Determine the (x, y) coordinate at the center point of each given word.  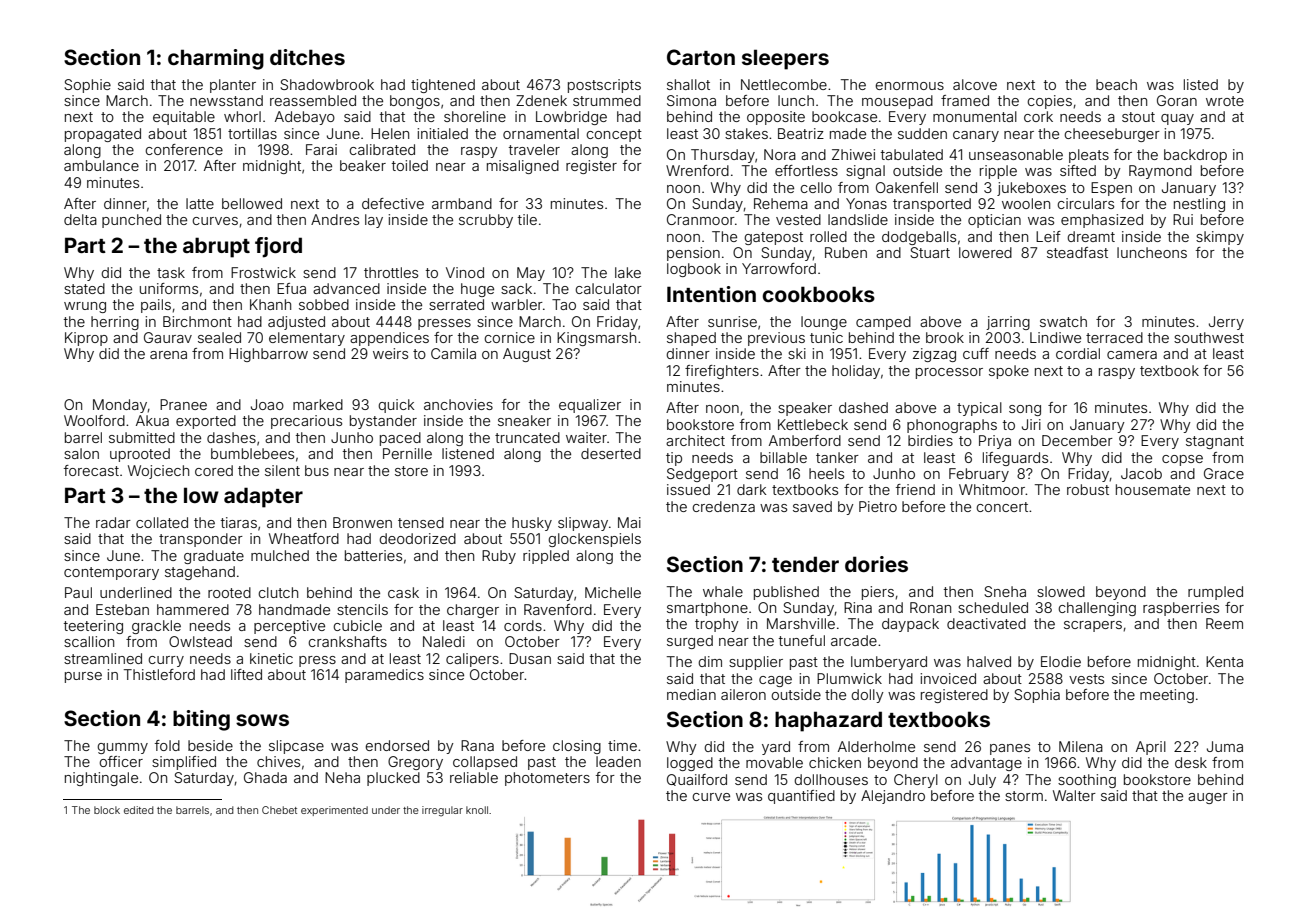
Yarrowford (779, 268)
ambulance (101, 165)
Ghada (265, 777)
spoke (1009, 372)
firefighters (722, 372)
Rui (1183, 219)
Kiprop (86, 339)
